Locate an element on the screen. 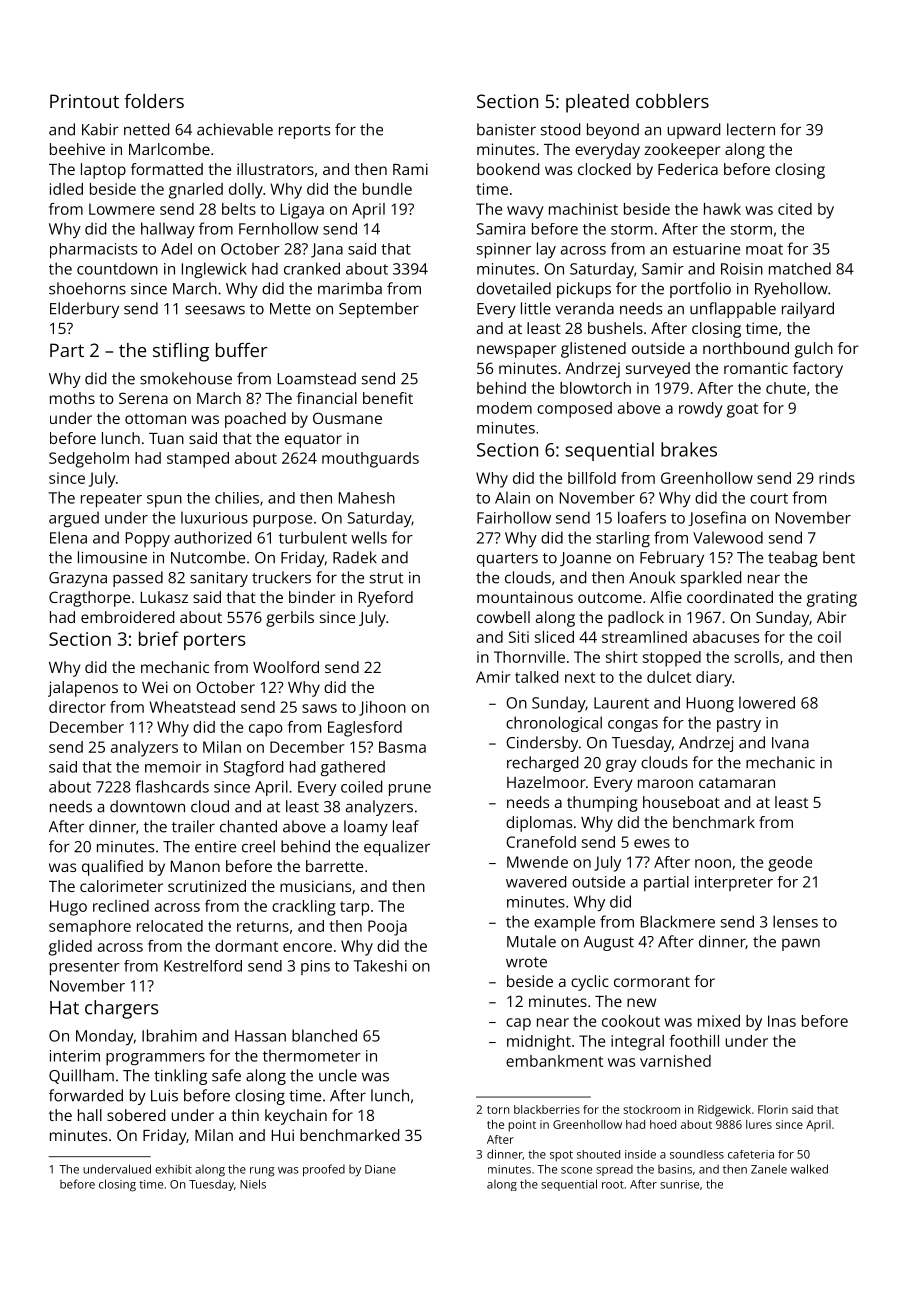 This screenshot has height=1316, width=908. Nutcombe is located at coordinates (208, 557).
